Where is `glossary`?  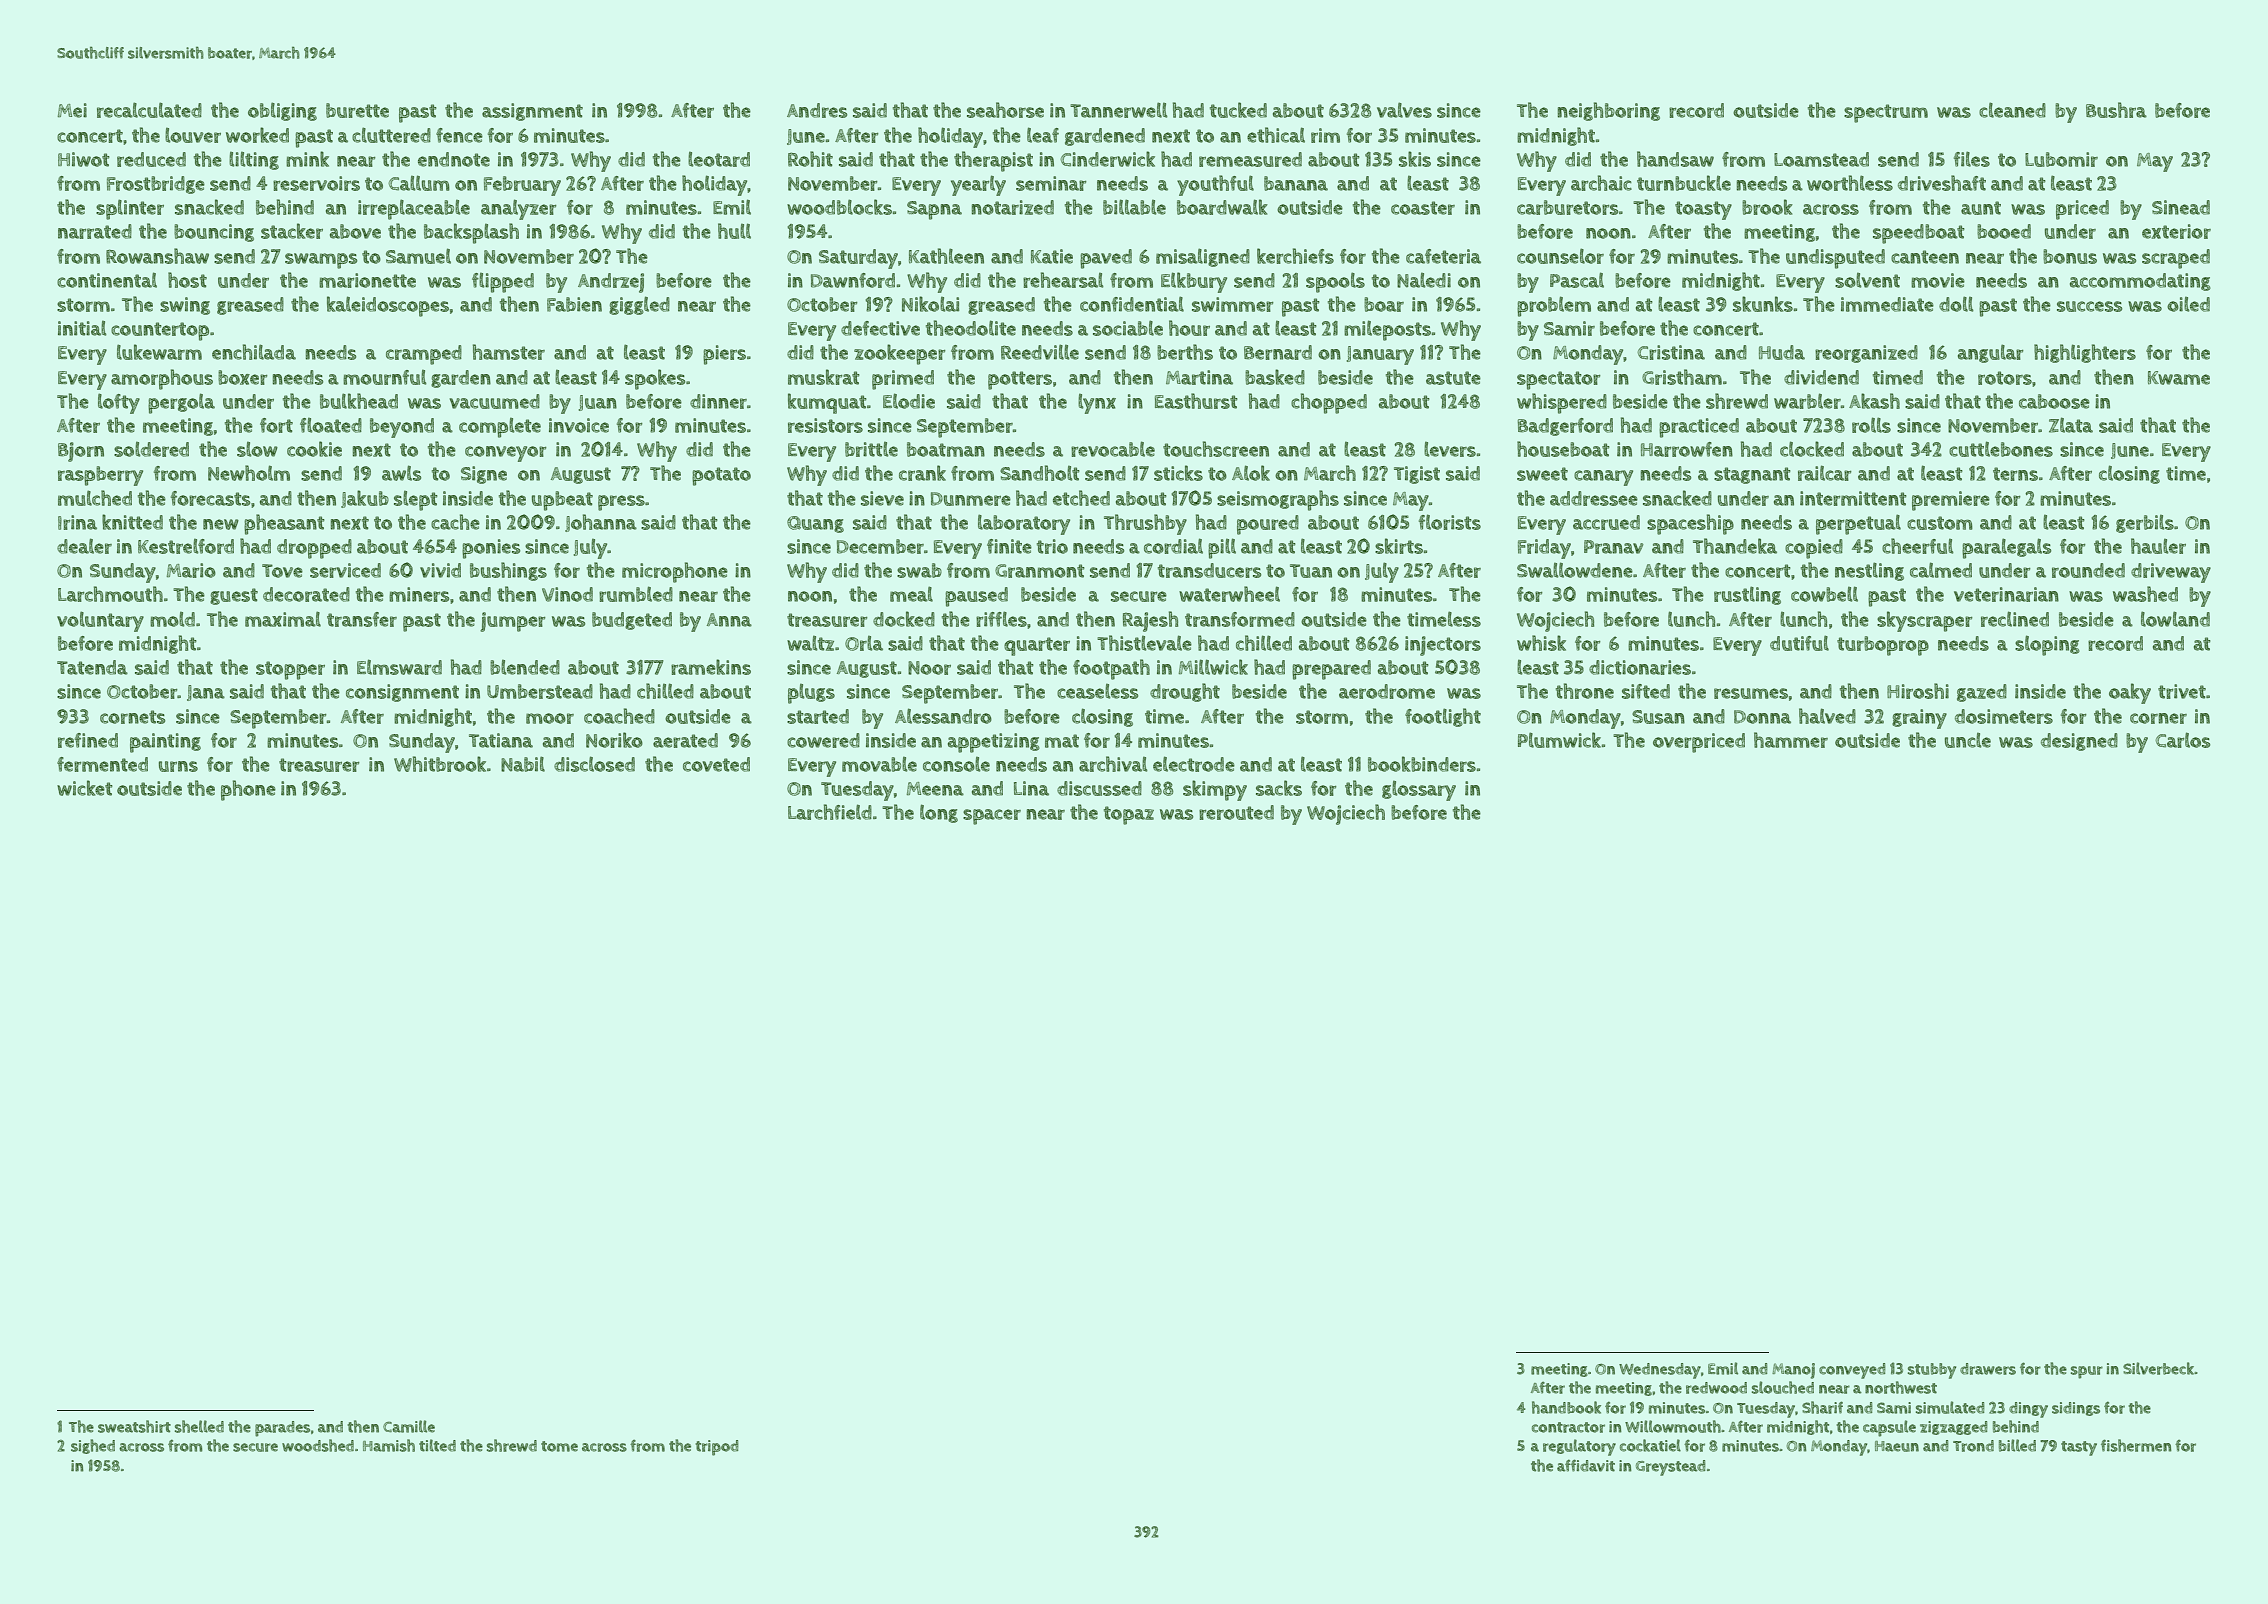
glossary is located at coordinates (1419, 791).
